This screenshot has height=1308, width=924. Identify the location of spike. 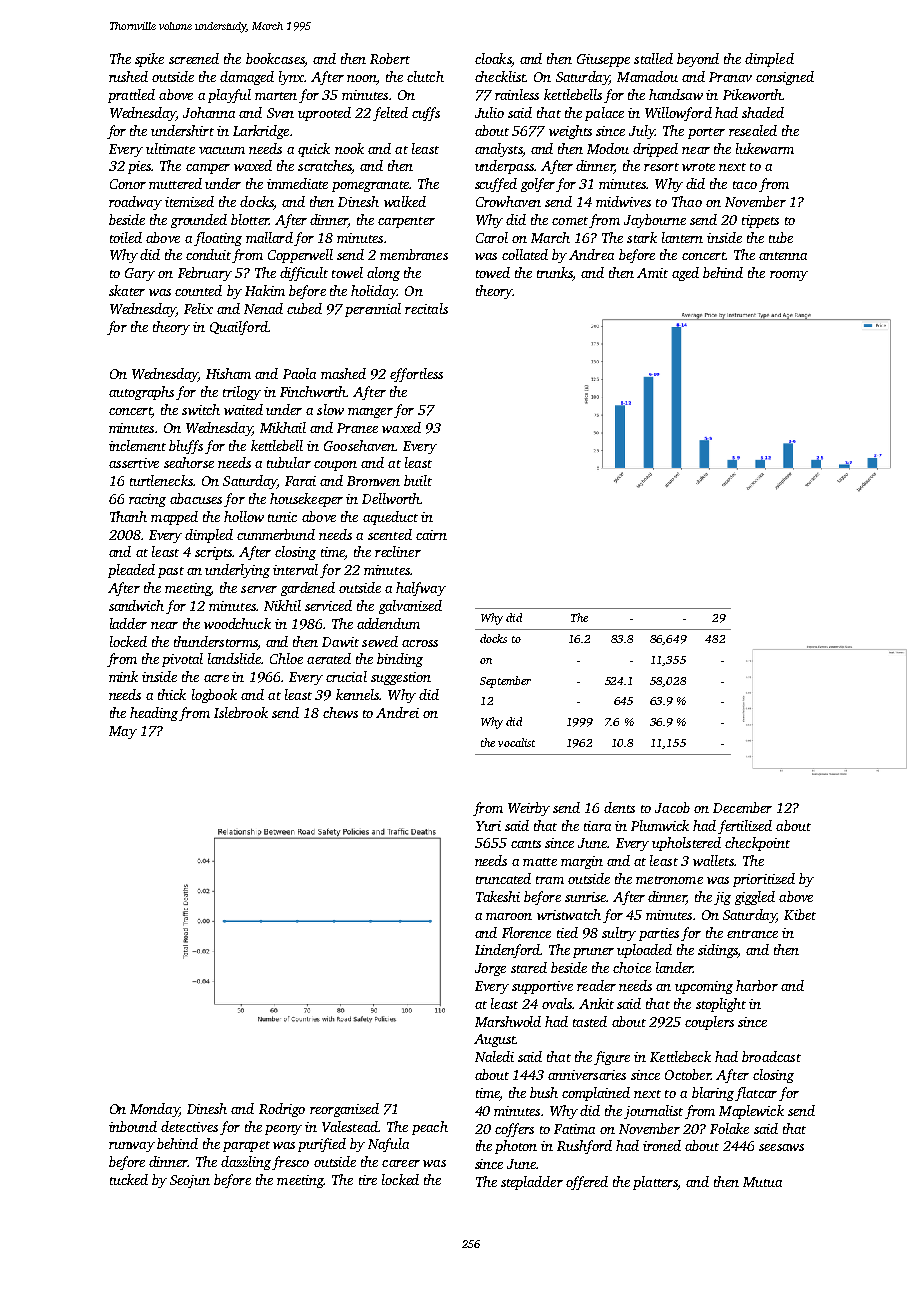
(149, 60).
